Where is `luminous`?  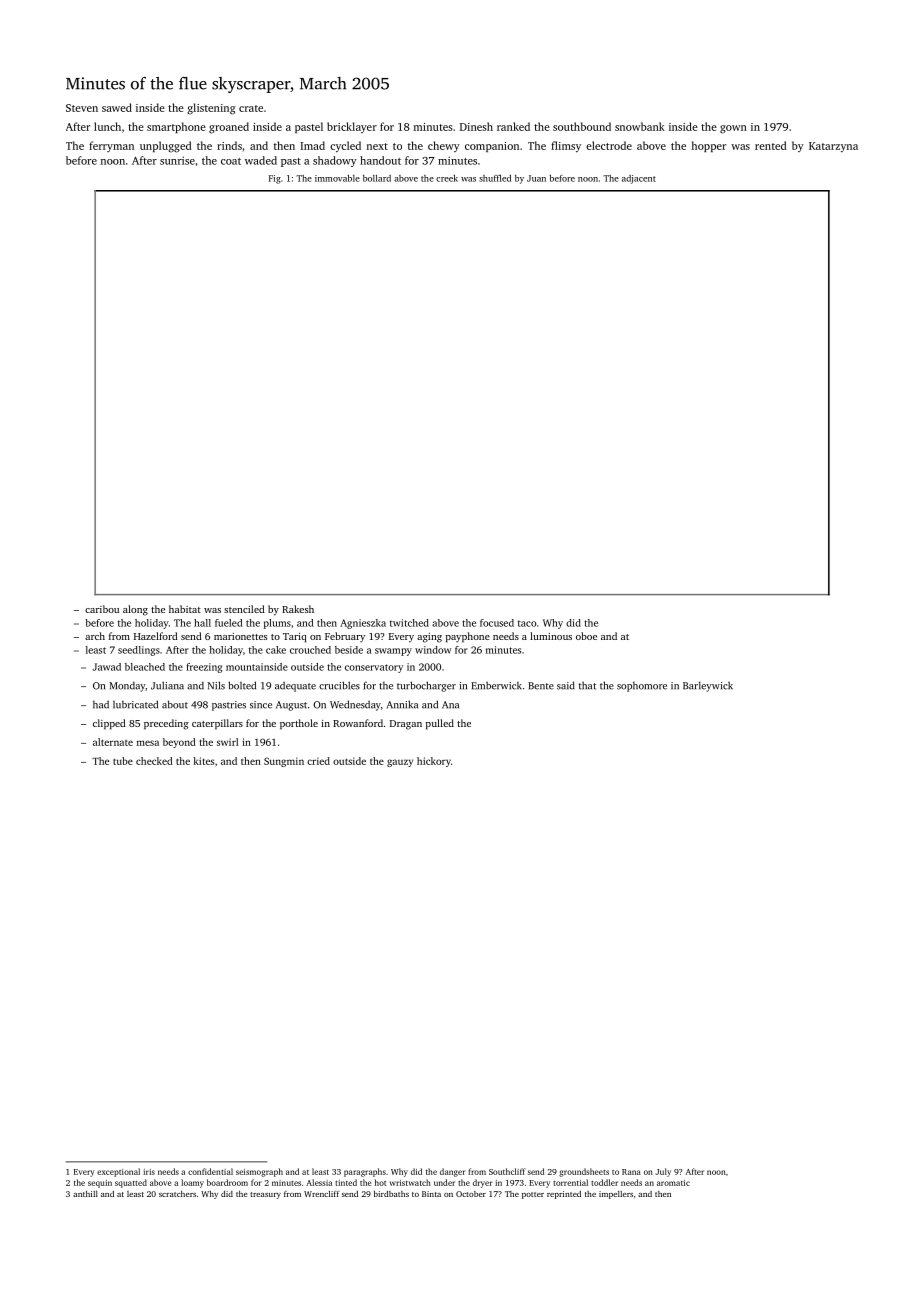 luminous is located at coordinates (551, 636).
